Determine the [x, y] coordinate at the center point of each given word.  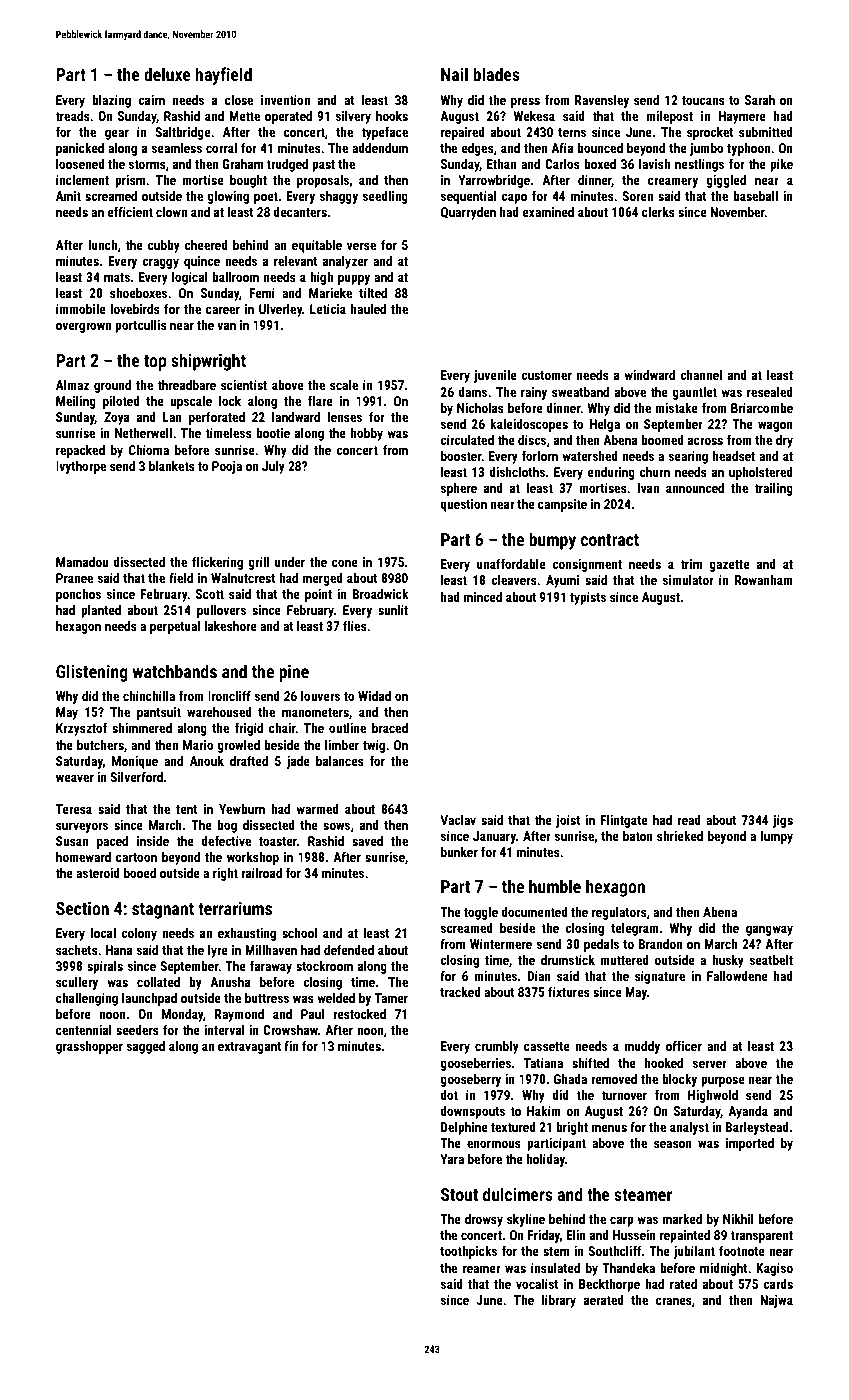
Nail [454, 74]
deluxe [167, 74]
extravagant [250, 1048]
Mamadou [82, 562]
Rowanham [764, 580]
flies [355, 625]
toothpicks [468, 1252]
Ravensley [602, 101]
